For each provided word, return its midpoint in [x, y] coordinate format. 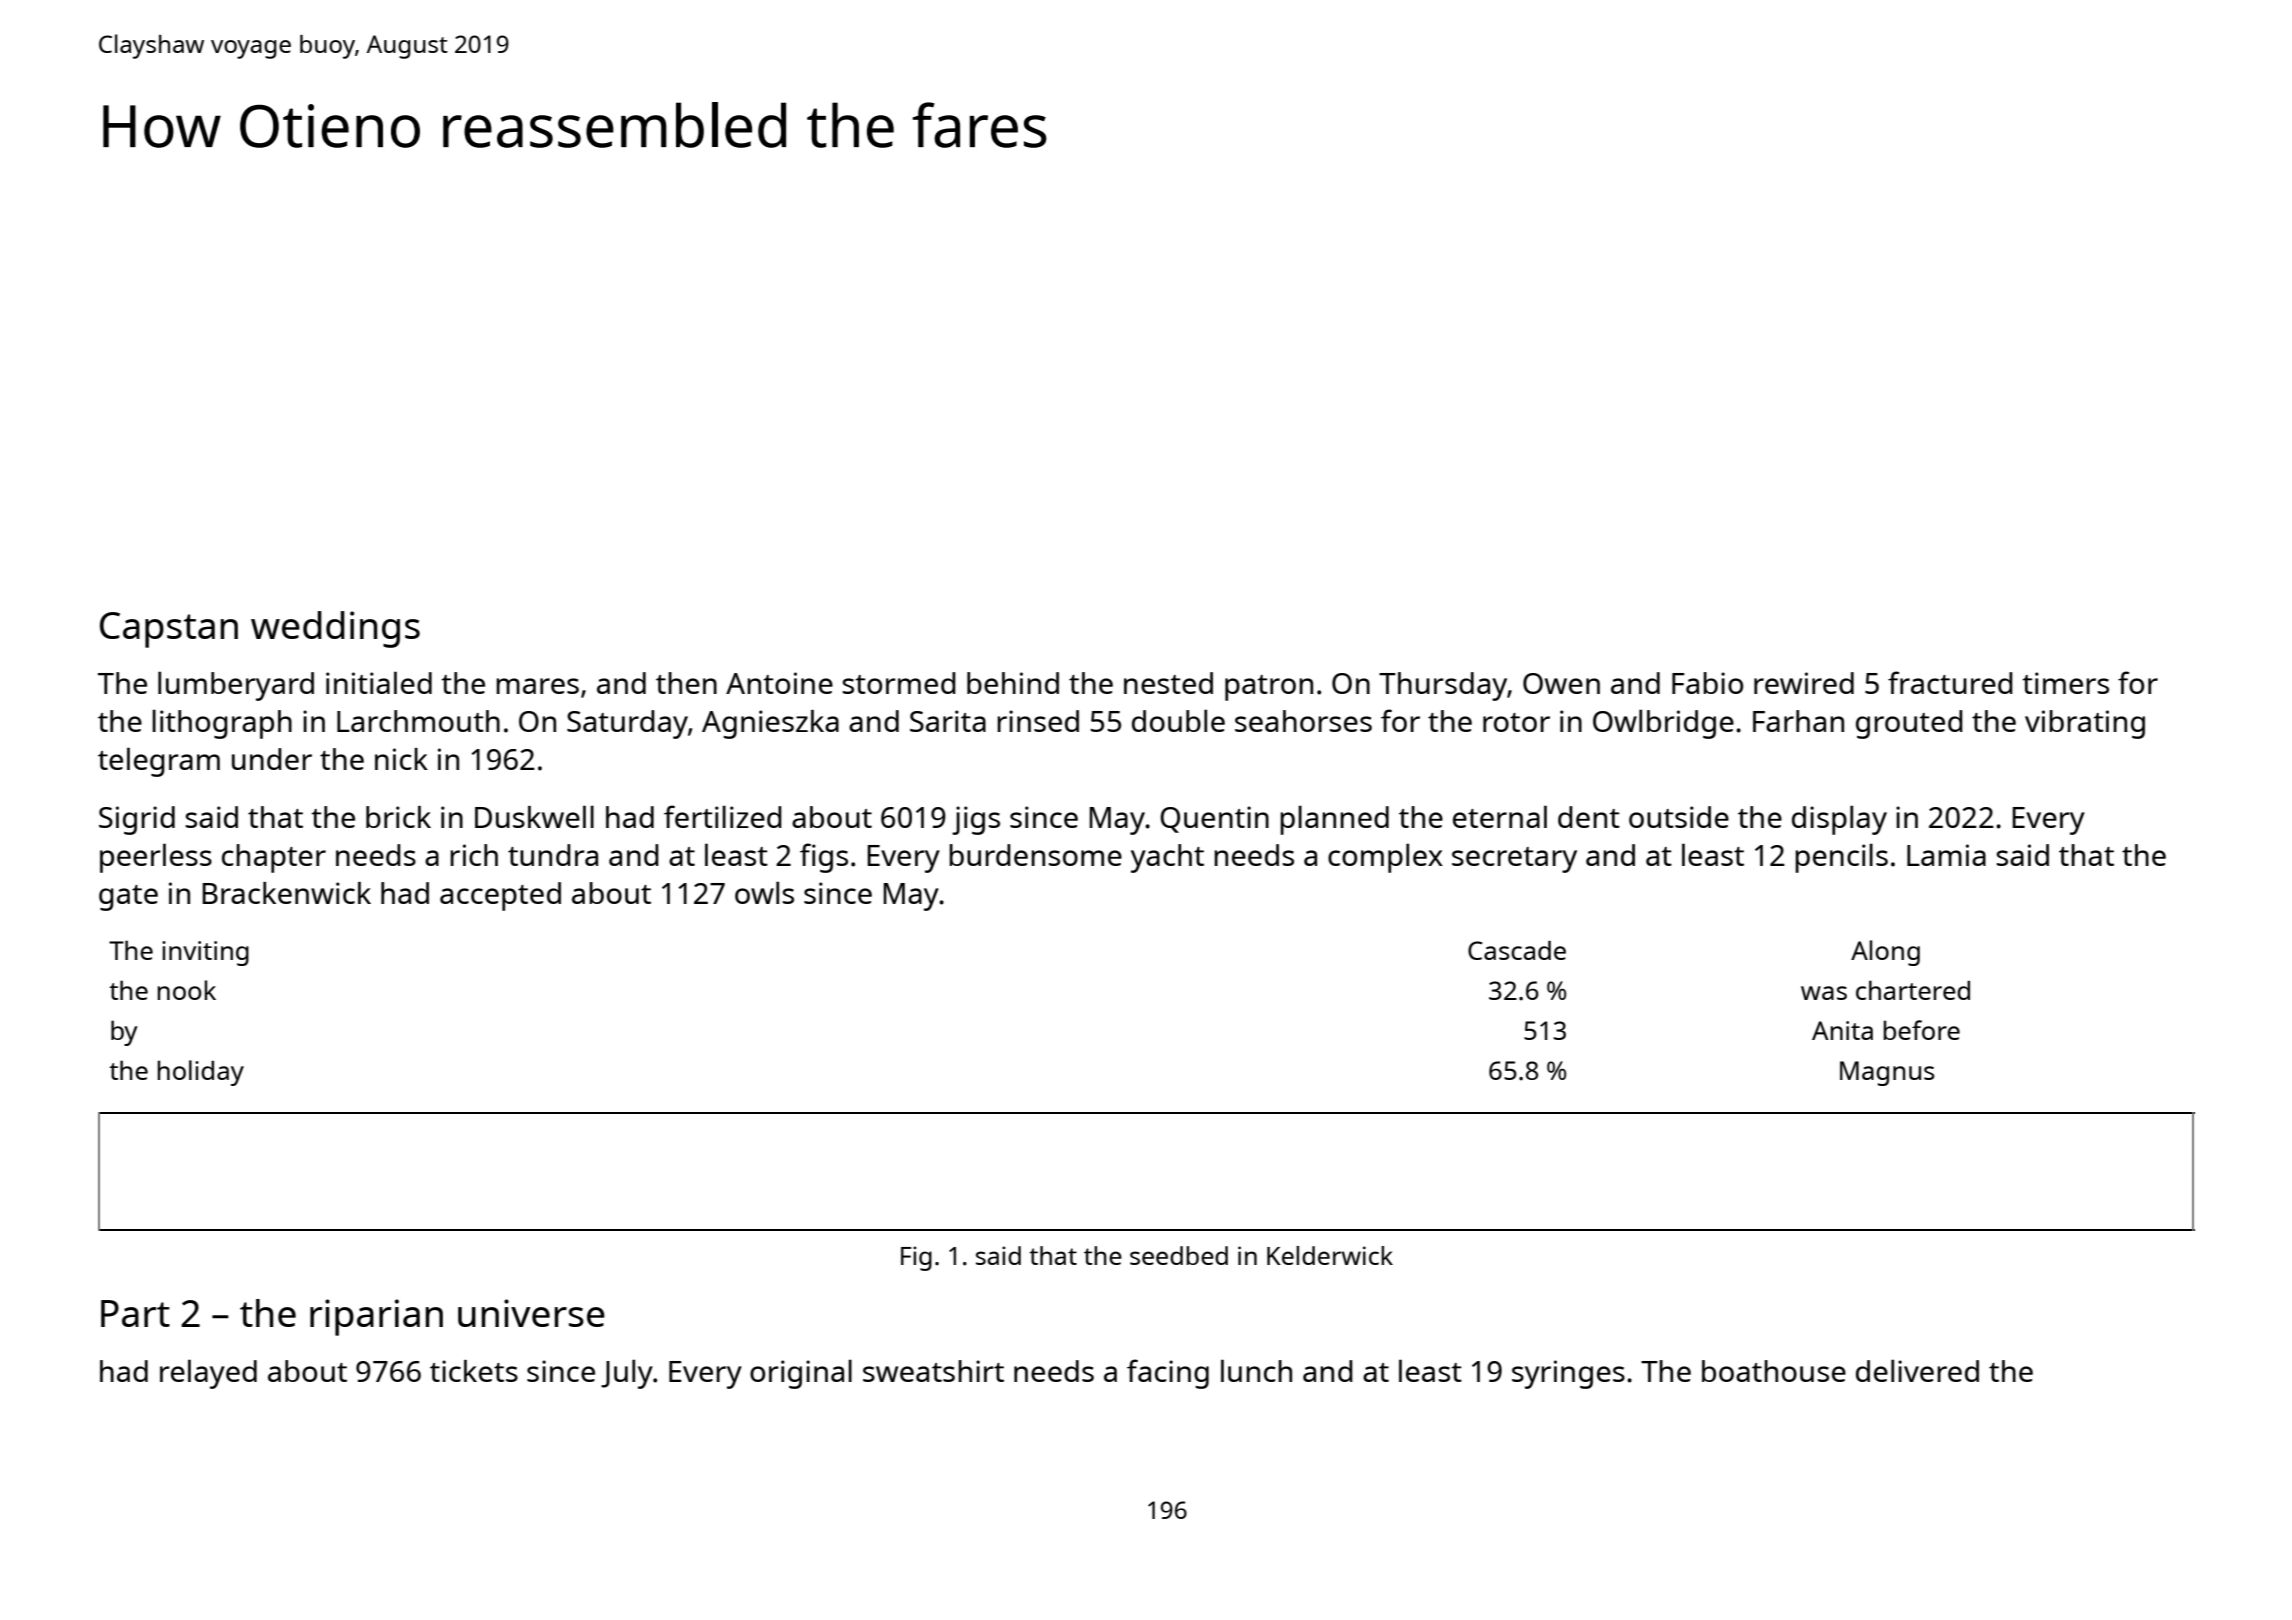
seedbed [1179, 1255]
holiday [201, 1073]
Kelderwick [1330, 1255]
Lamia [1946, 855]
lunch [1256, 1370]
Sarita [948, 721]
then [686, 683]
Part [135, 1313]
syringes [1568, 1374]
